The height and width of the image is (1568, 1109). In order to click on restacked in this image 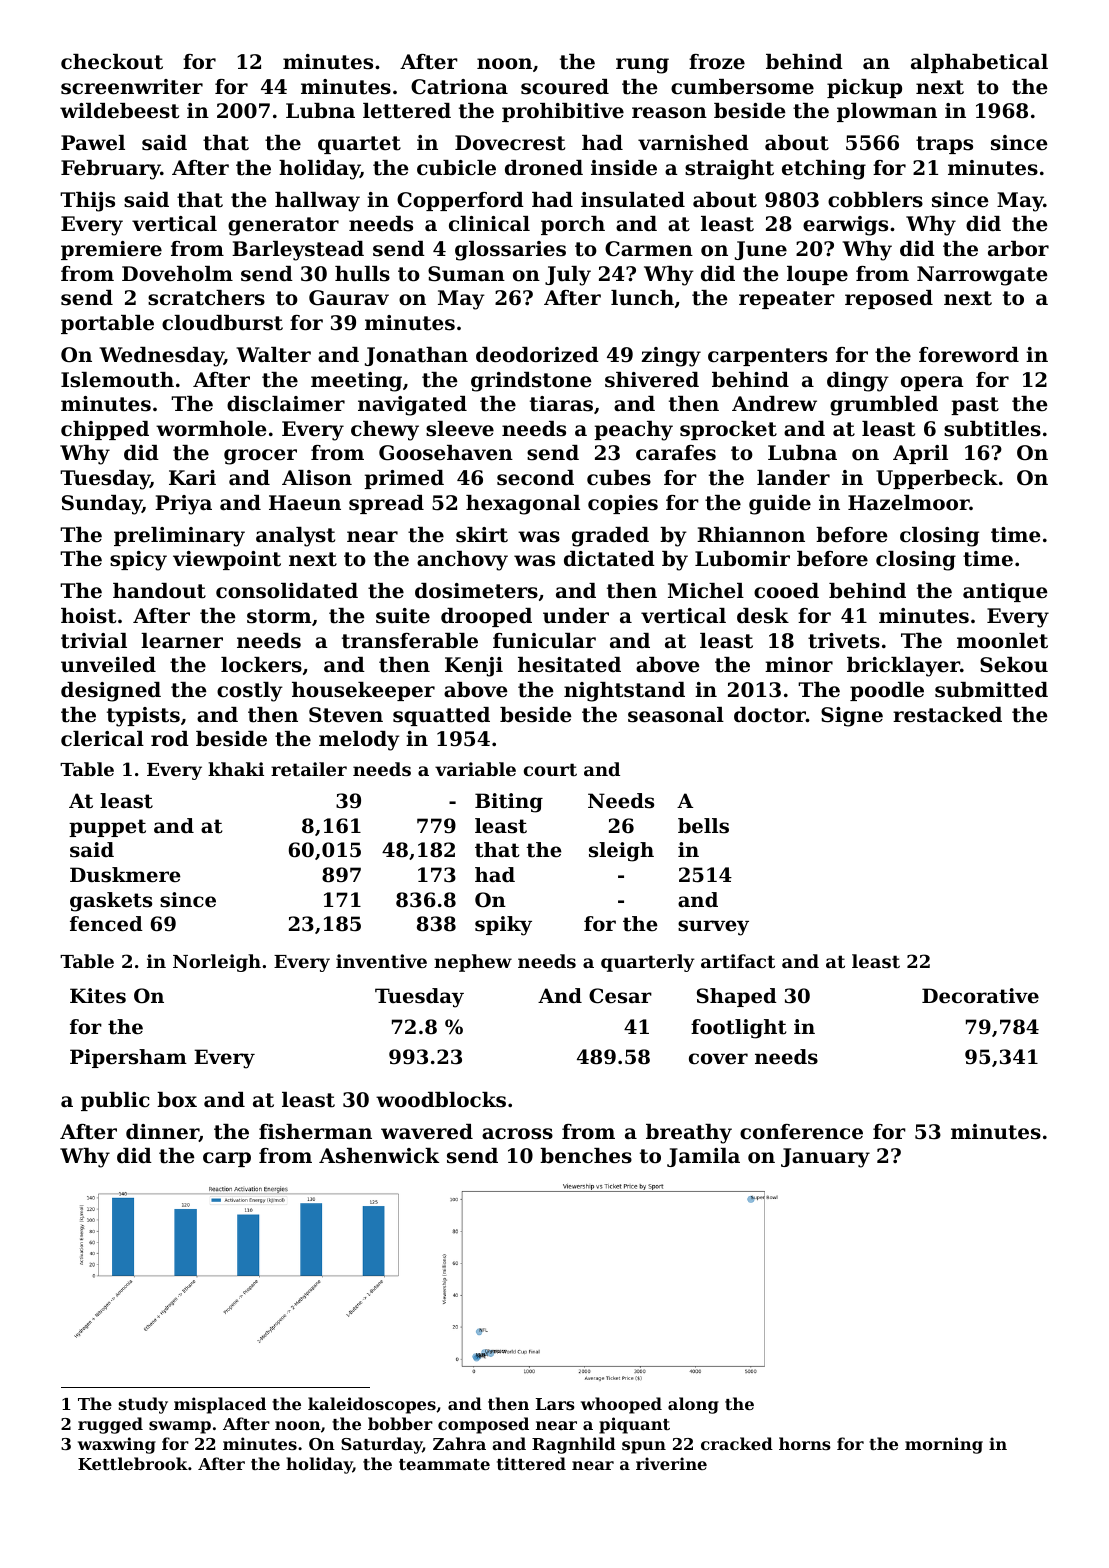, I will do `click(947, 715)`.
